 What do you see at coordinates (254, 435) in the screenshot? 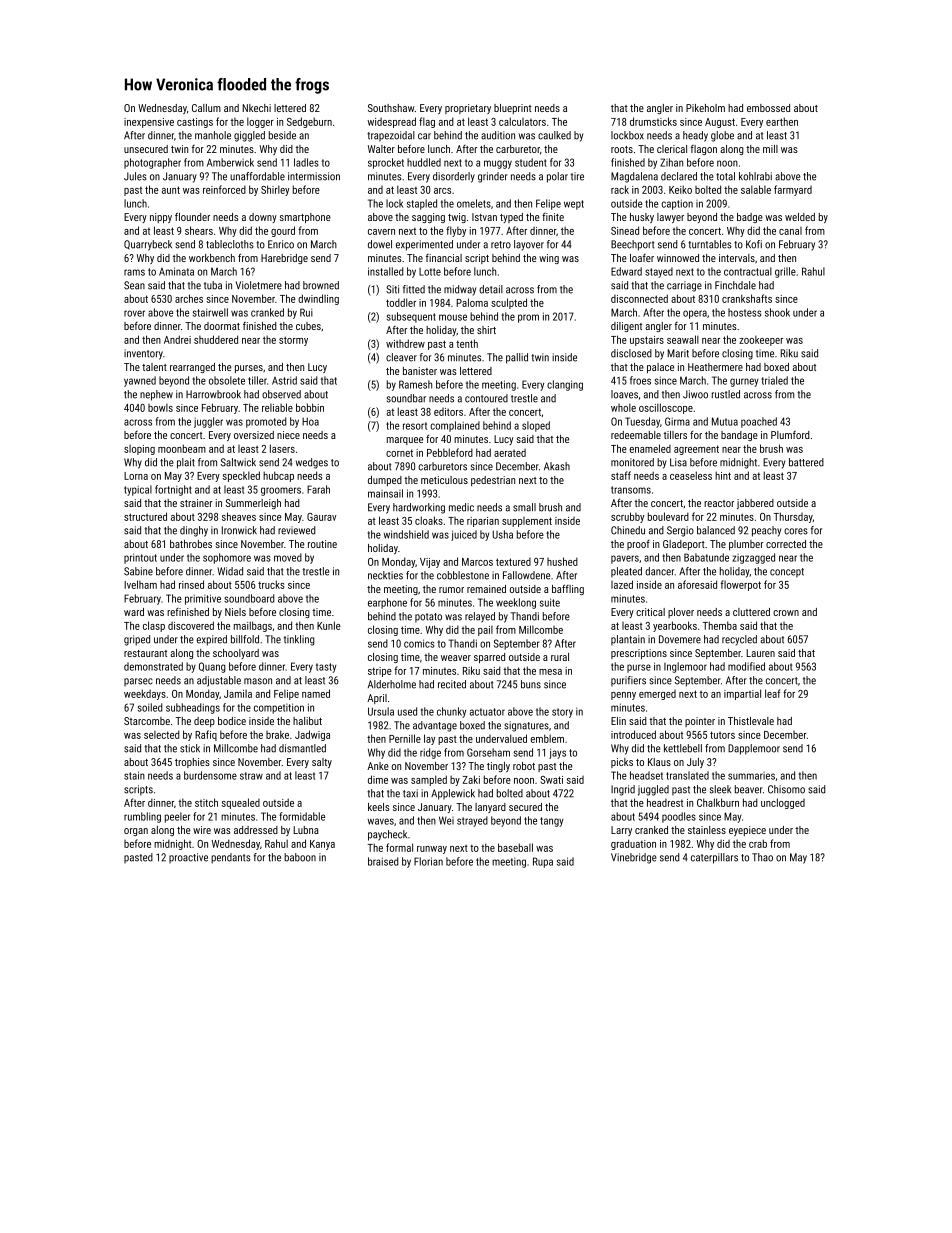
I see `oversized` at bounding box center [254, 435].
